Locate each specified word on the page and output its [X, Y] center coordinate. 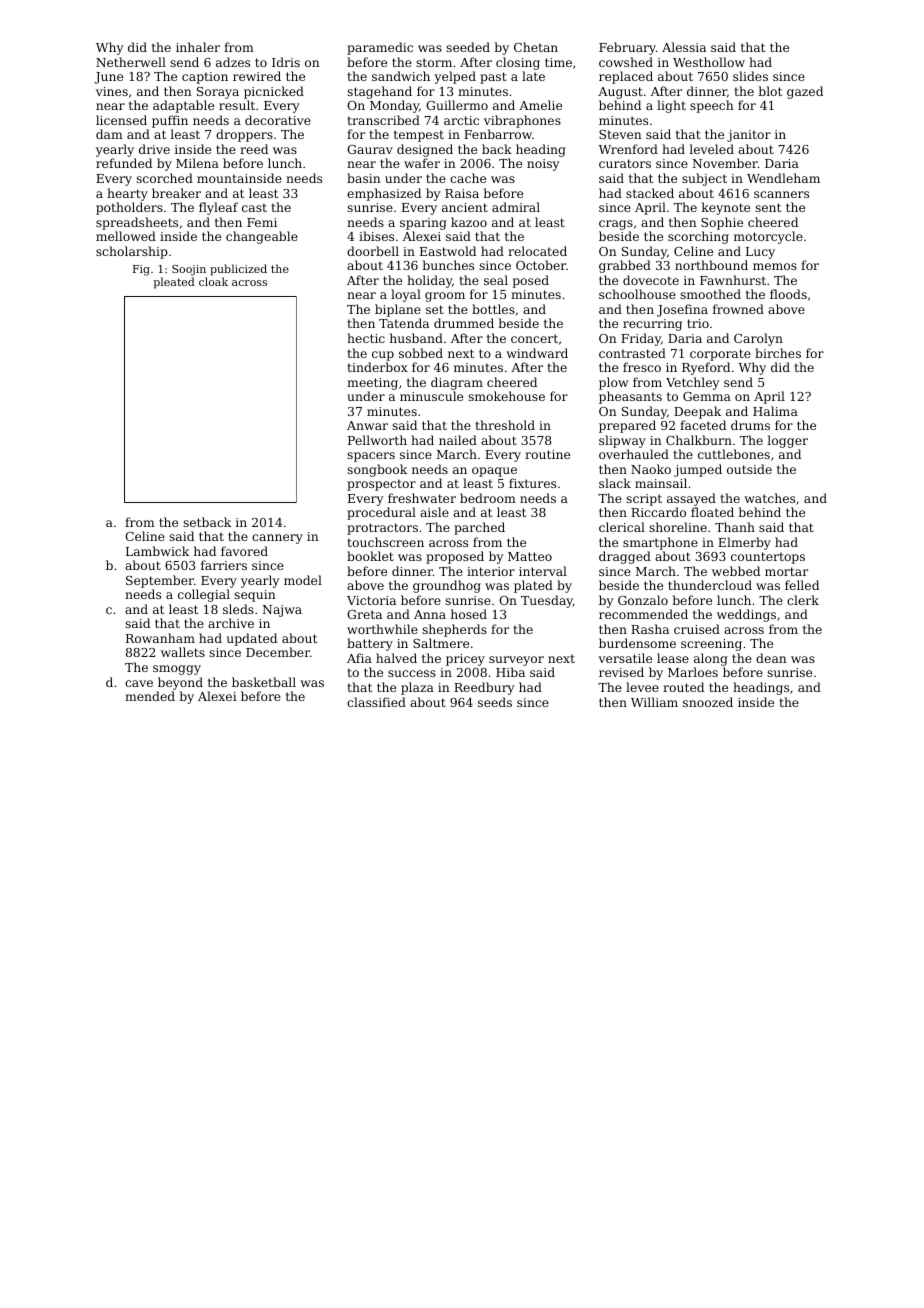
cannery [277, 539]
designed [425, 150]
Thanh [735, 527]
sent [768, 207]
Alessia [684, 47]
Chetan [536, 47]
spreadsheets [137, 223]
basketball [264, 682]
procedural [381, 513]
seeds [495, 702]
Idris [286, 62]
